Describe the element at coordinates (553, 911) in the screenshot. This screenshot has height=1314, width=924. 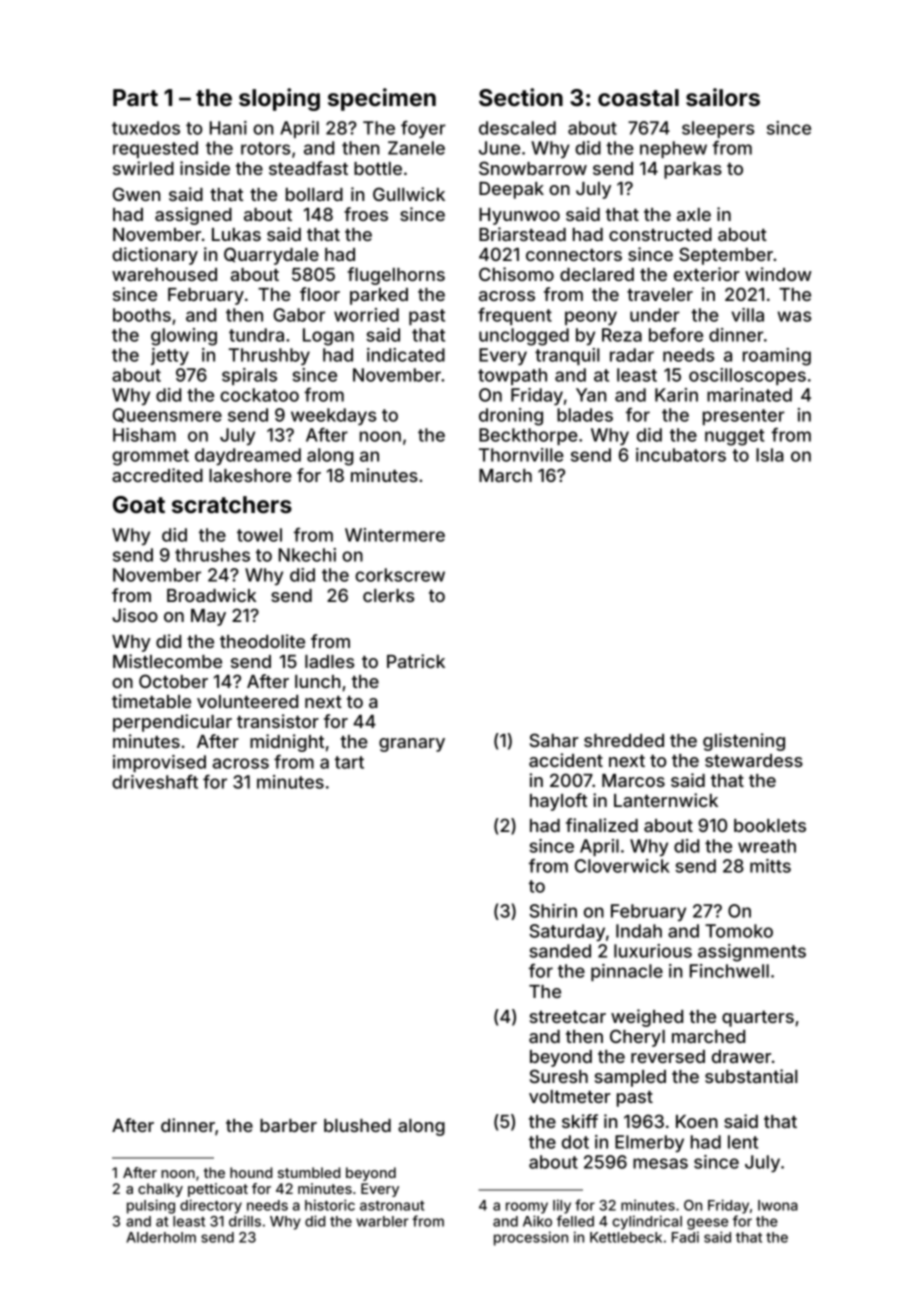
I see `Shirin` at that location.
